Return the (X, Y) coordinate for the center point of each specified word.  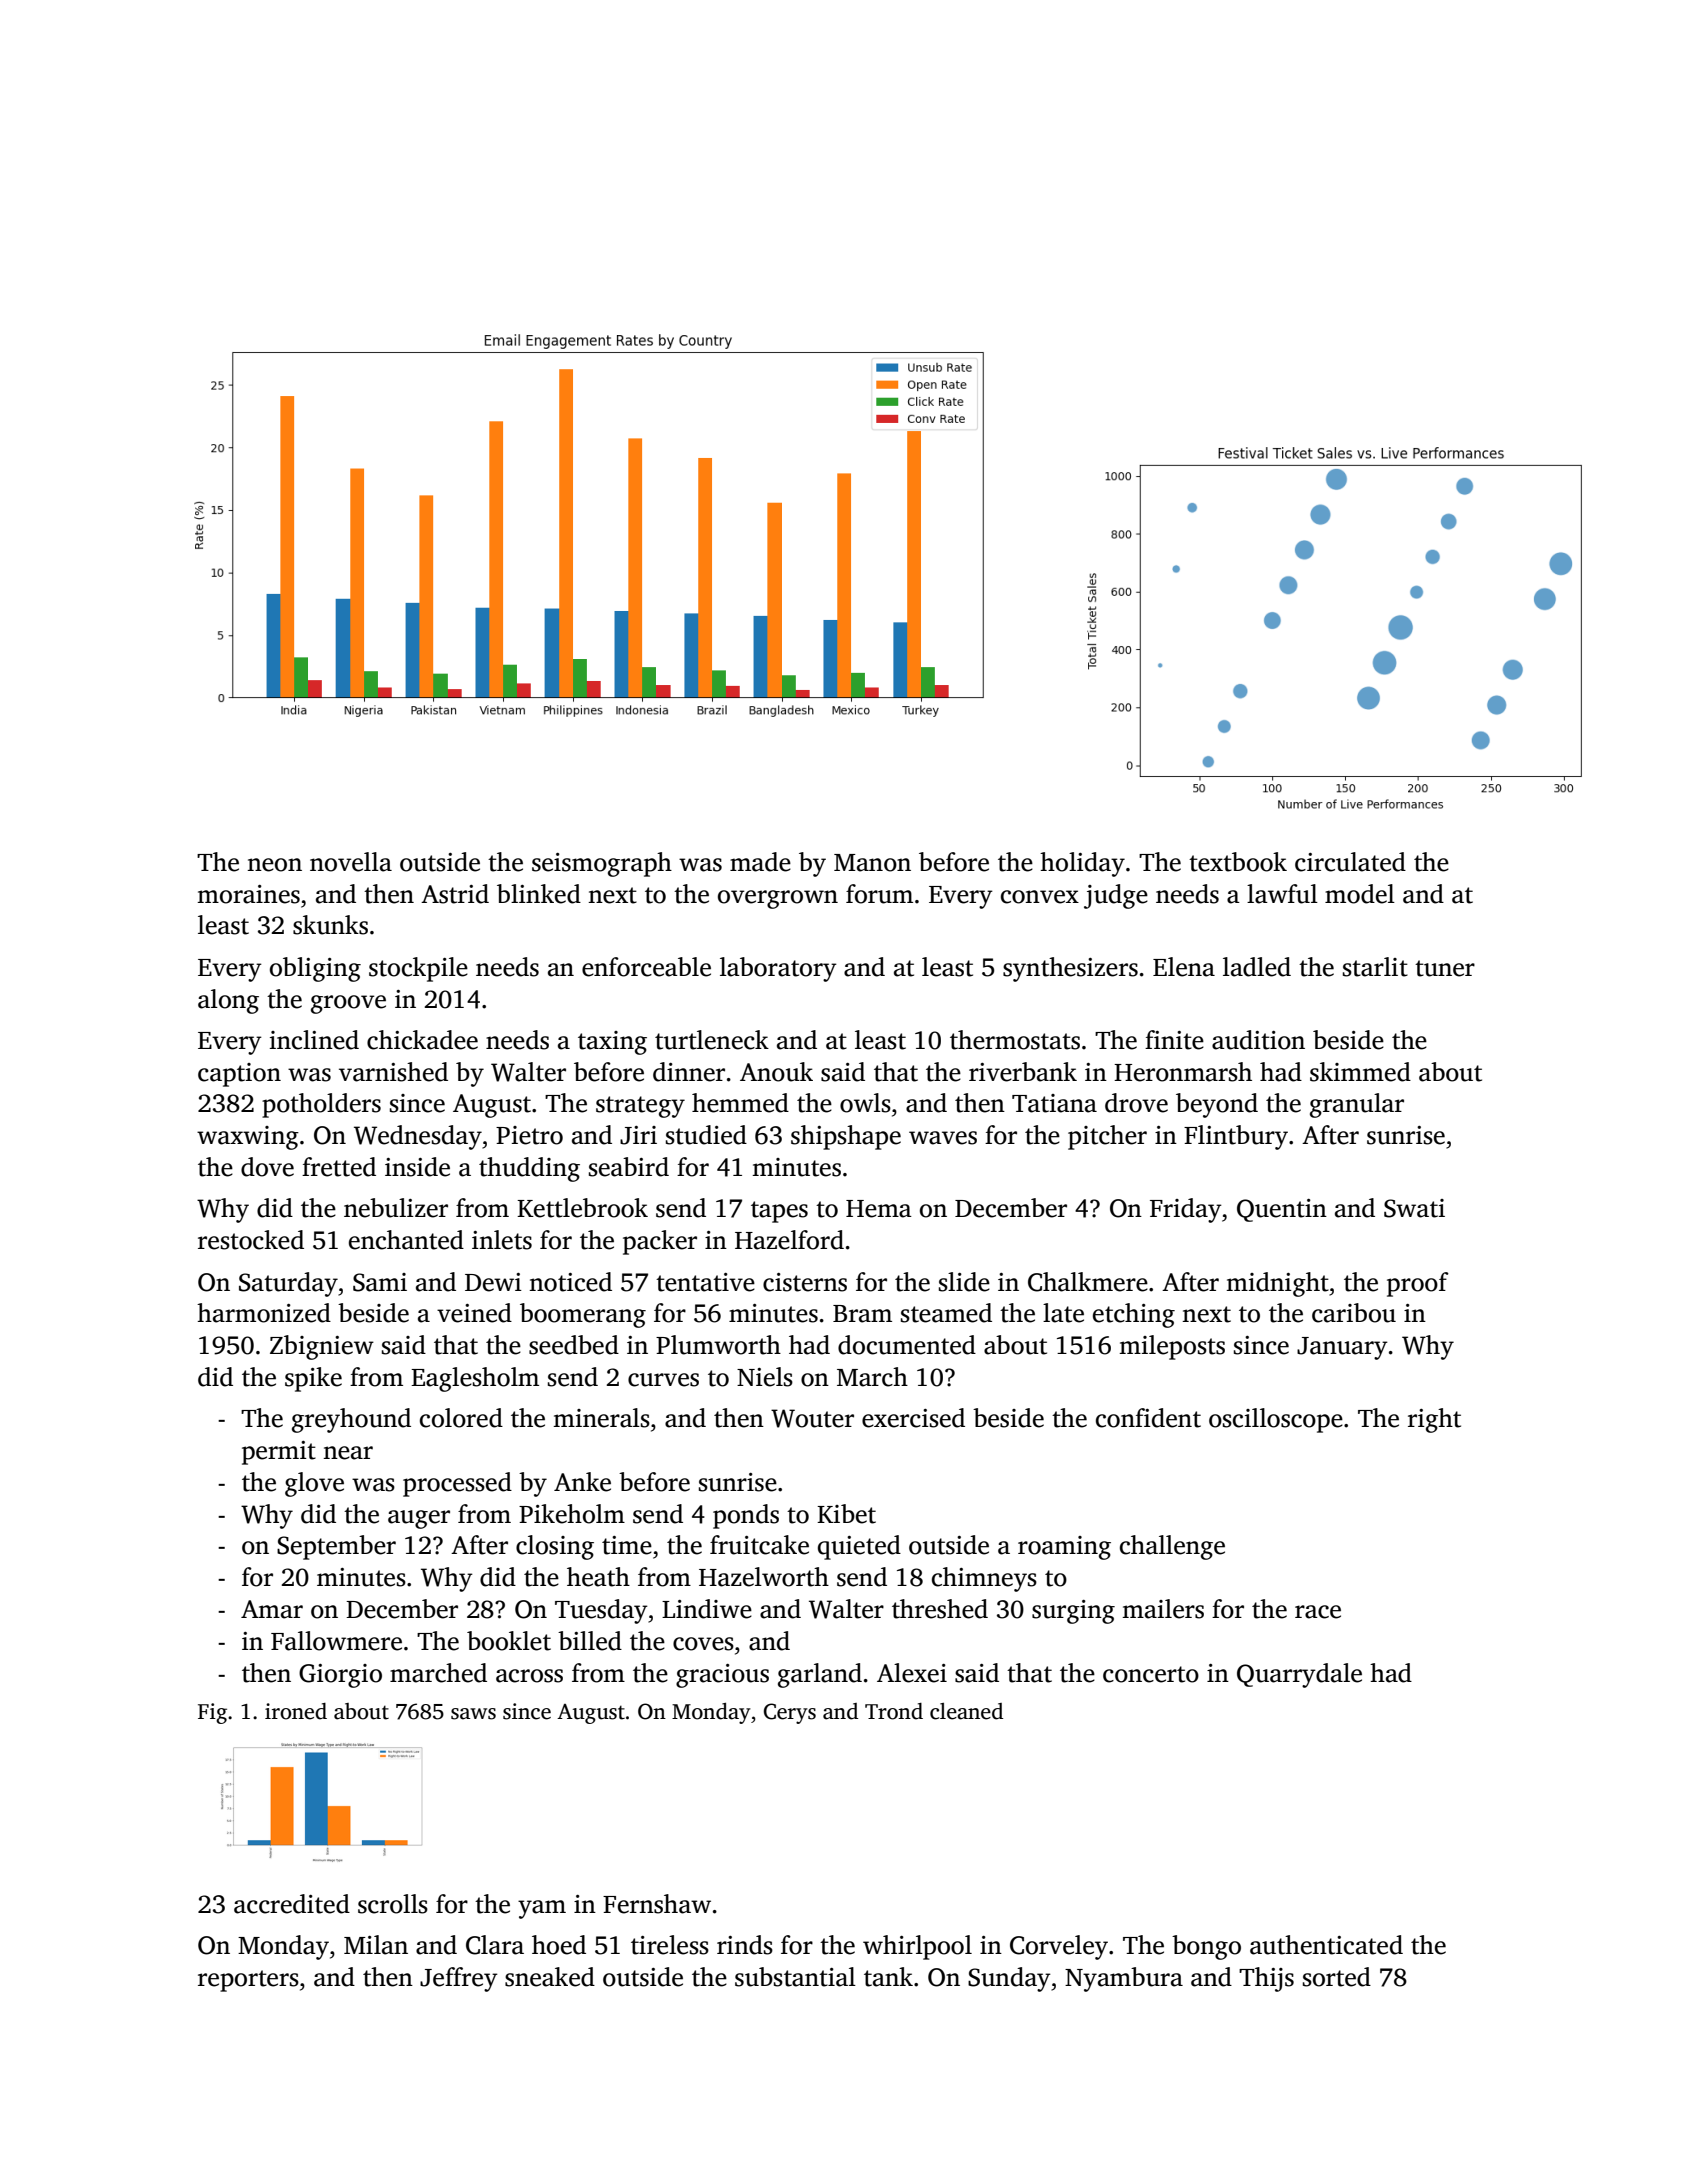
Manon (872, 863)
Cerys (790, 1713)
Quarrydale (1299, 1675)
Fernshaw (657, 1904)
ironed (296, 1711)
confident (1148, 1418)
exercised (913, 1418)
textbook (1238, 862)
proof (1418, 1284)
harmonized (264, 1313)
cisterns (805, 1282)
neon (274, 865)
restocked (251, 1240)
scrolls (393, 1904)
